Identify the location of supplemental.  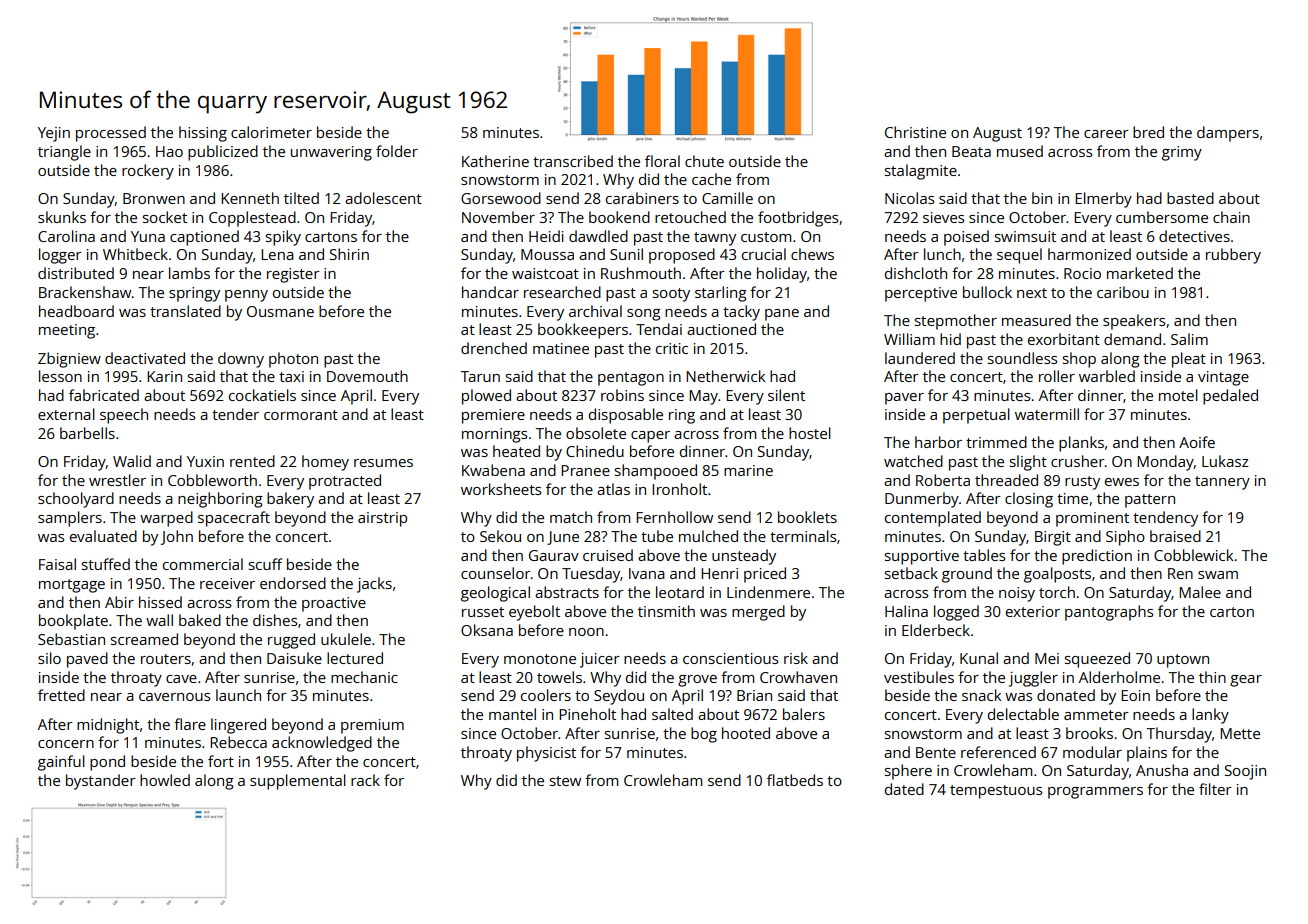
(298, 782).
